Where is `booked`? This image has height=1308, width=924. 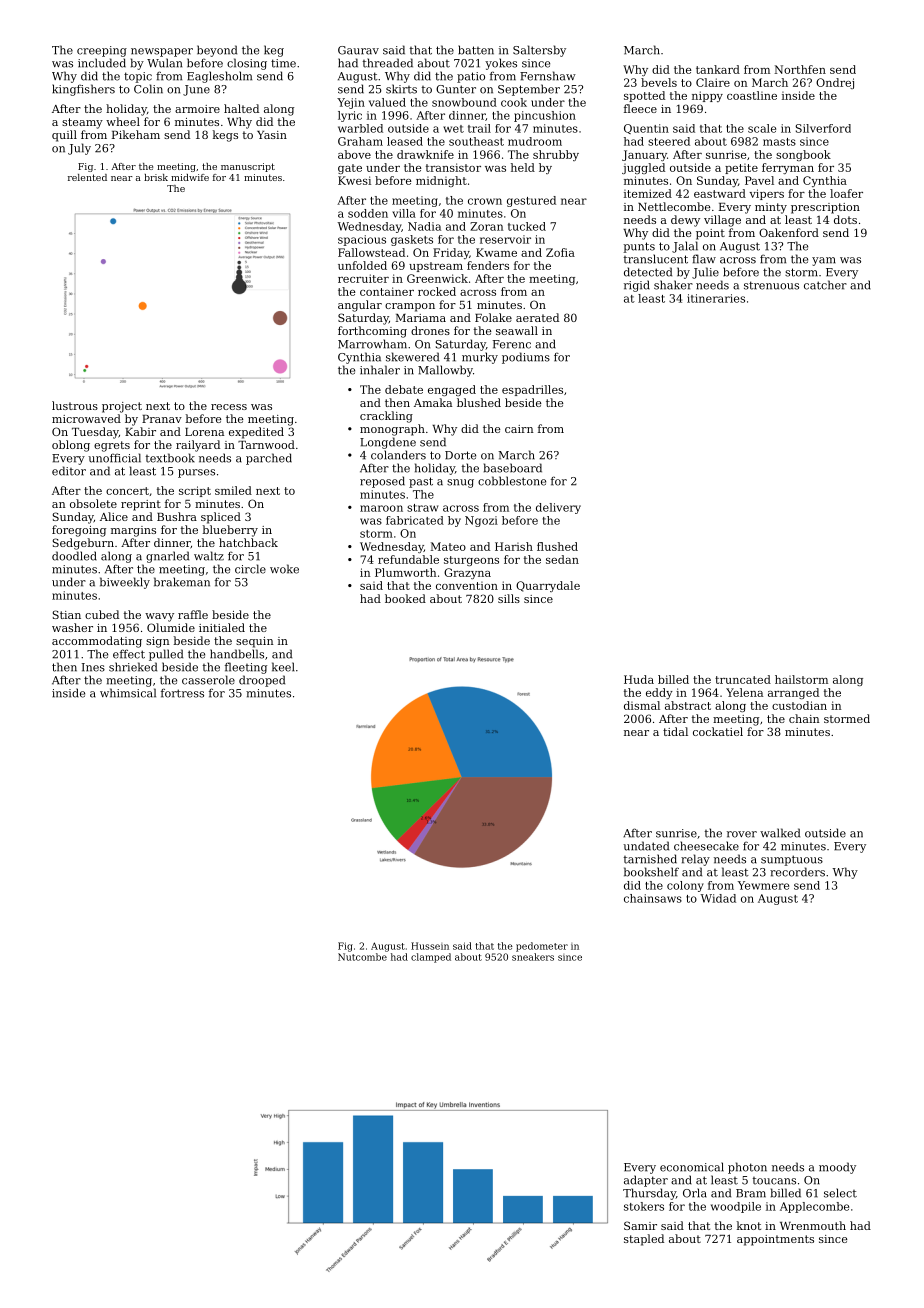 booked is located at coordinates (405, 598).
